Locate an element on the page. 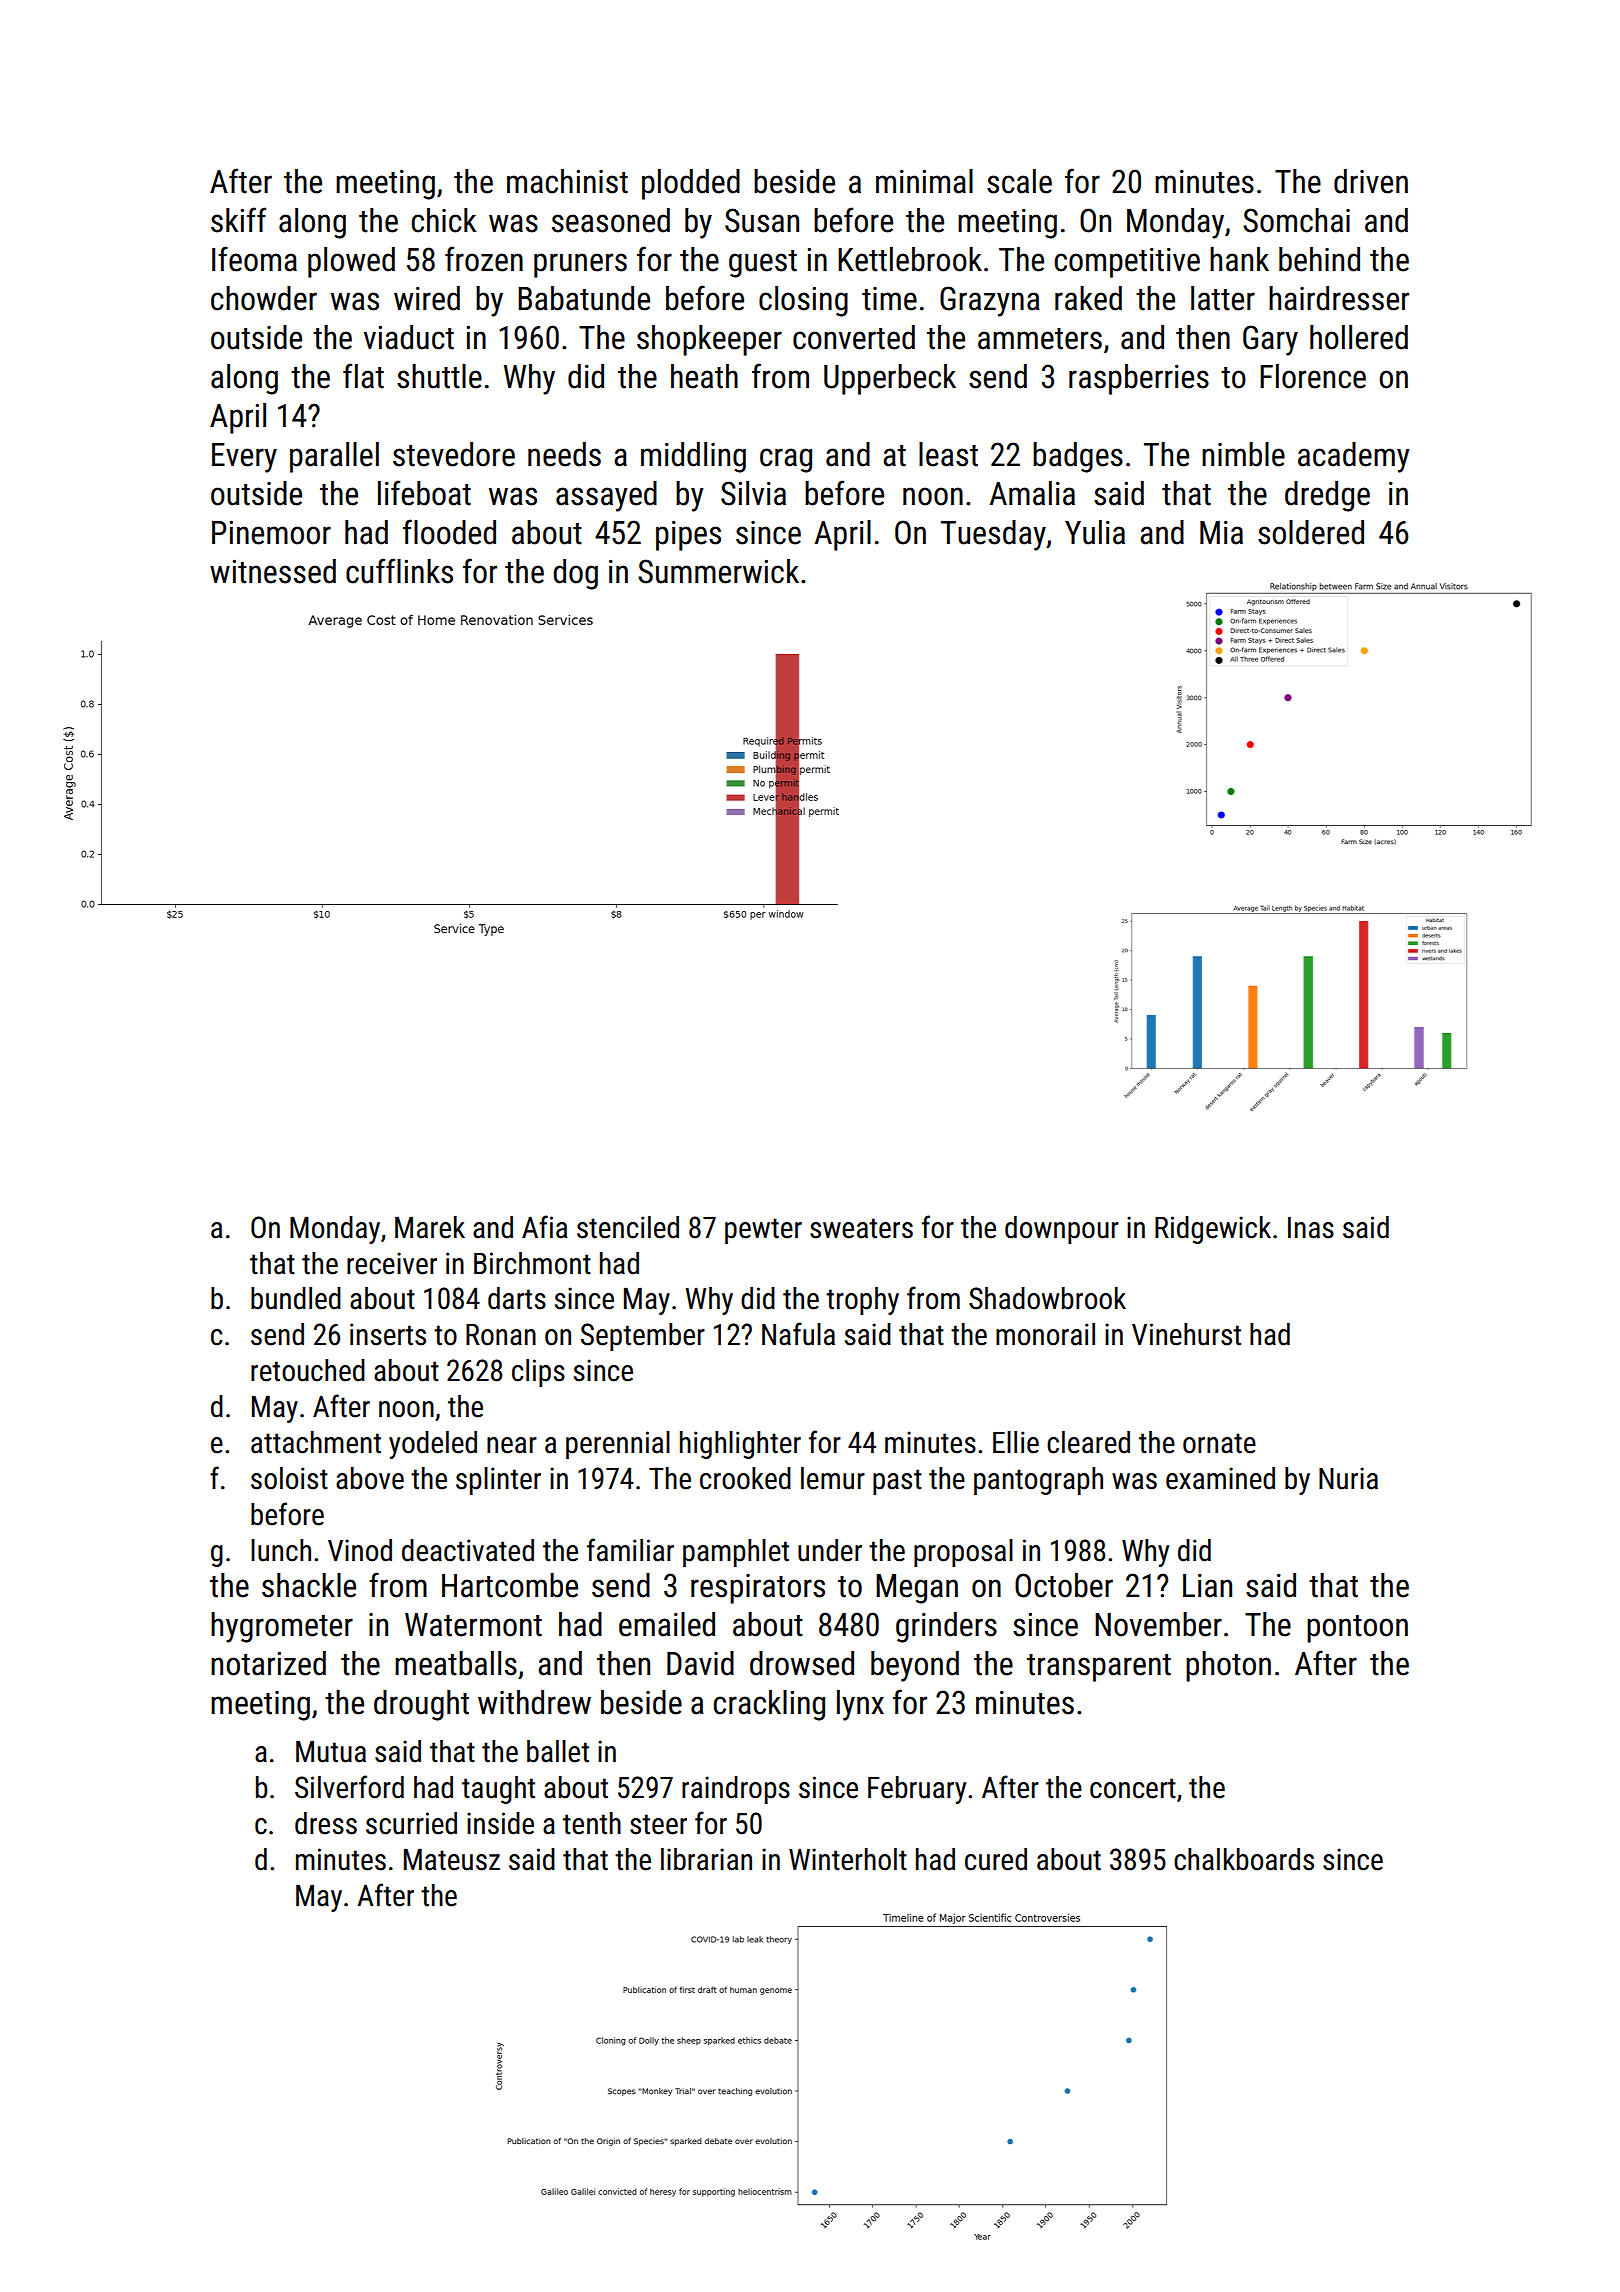  Summerwick is located at coordinates (718, 571).
